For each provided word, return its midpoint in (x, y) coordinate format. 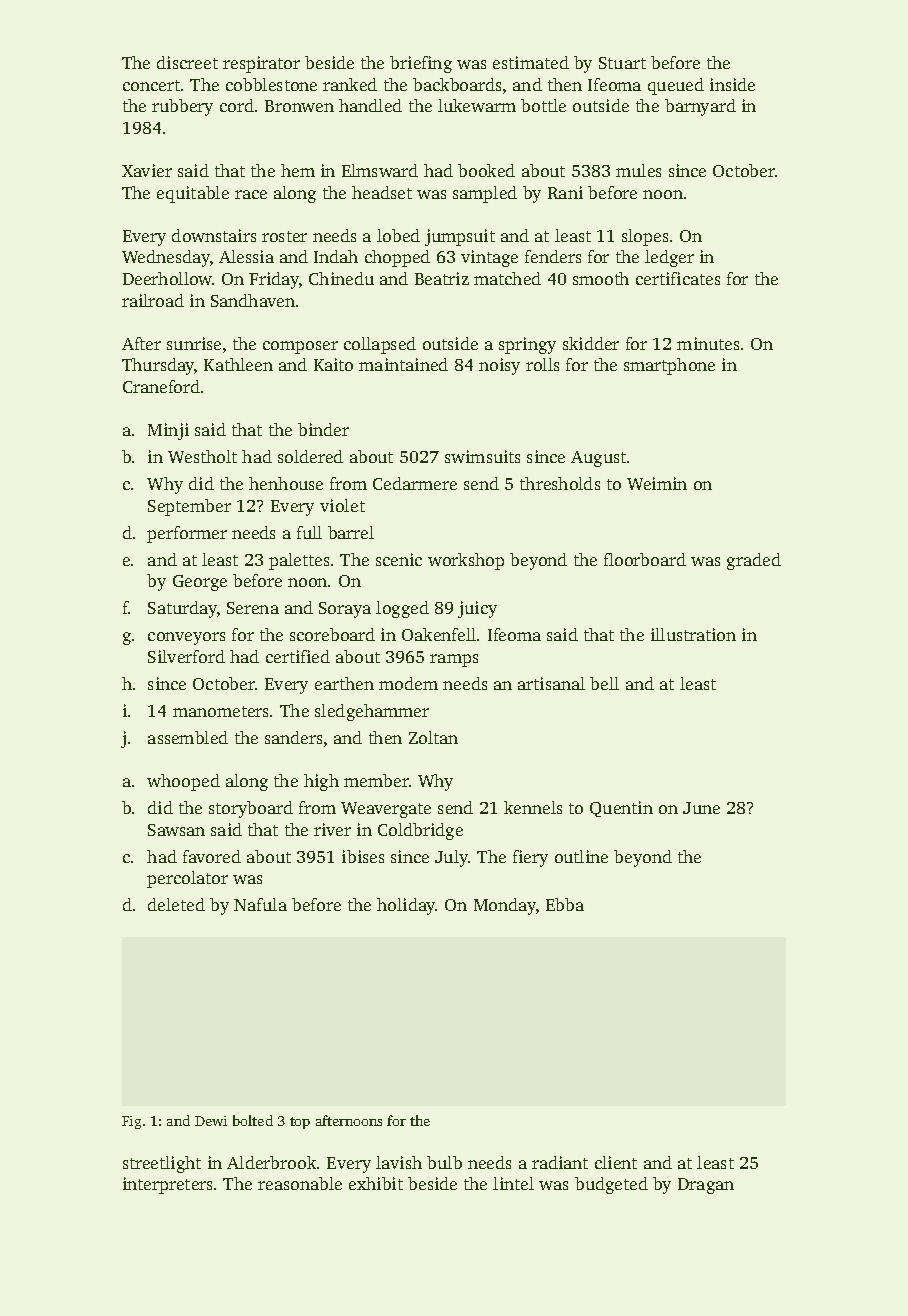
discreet (187, 62)
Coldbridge (420, 831)
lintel (513, 1183)
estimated (531, 62)
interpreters (167, 1185)
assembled (188, 737)
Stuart (622, 63)
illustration (693, 634)
